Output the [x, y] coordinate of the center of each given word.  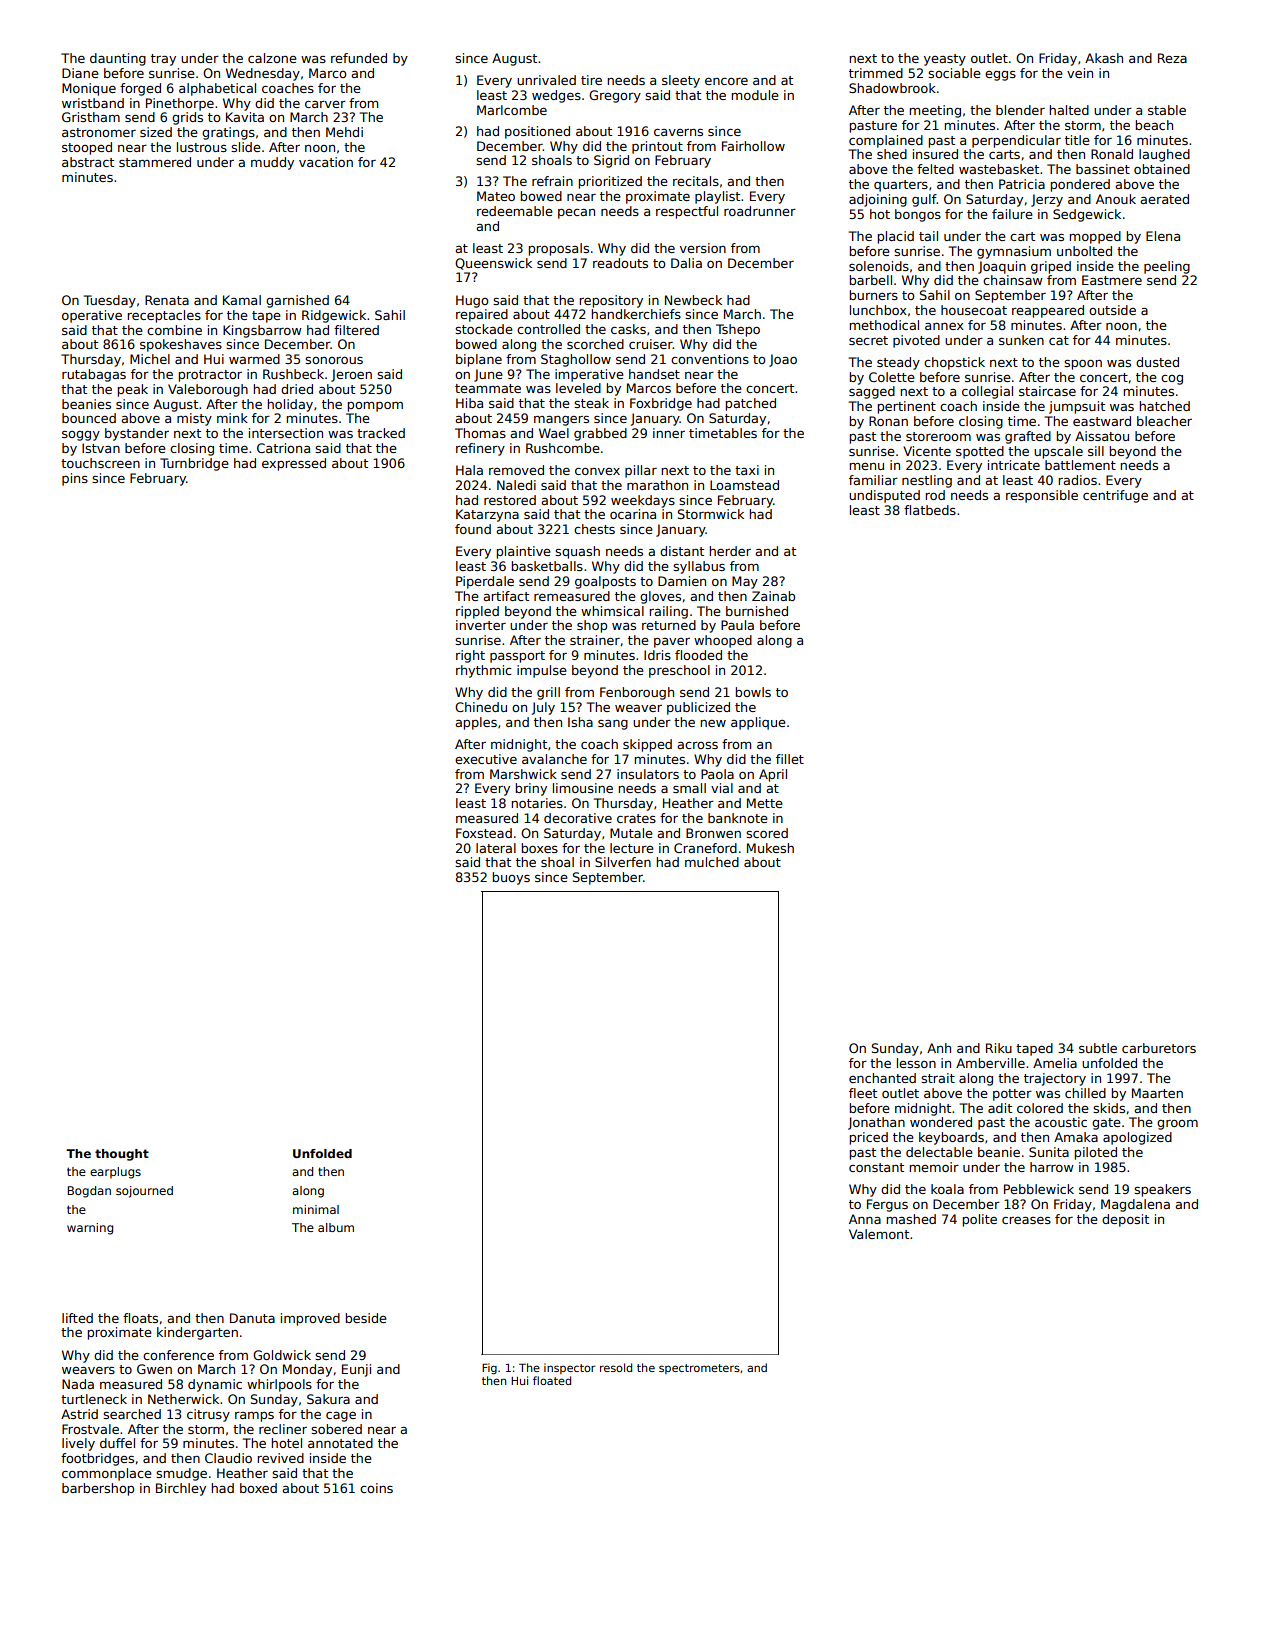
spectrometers [699, 1369]
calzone [272, 58]
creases [1026, 1220]
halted [1069, 110]
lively [78, 1444]
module [755, 95]
